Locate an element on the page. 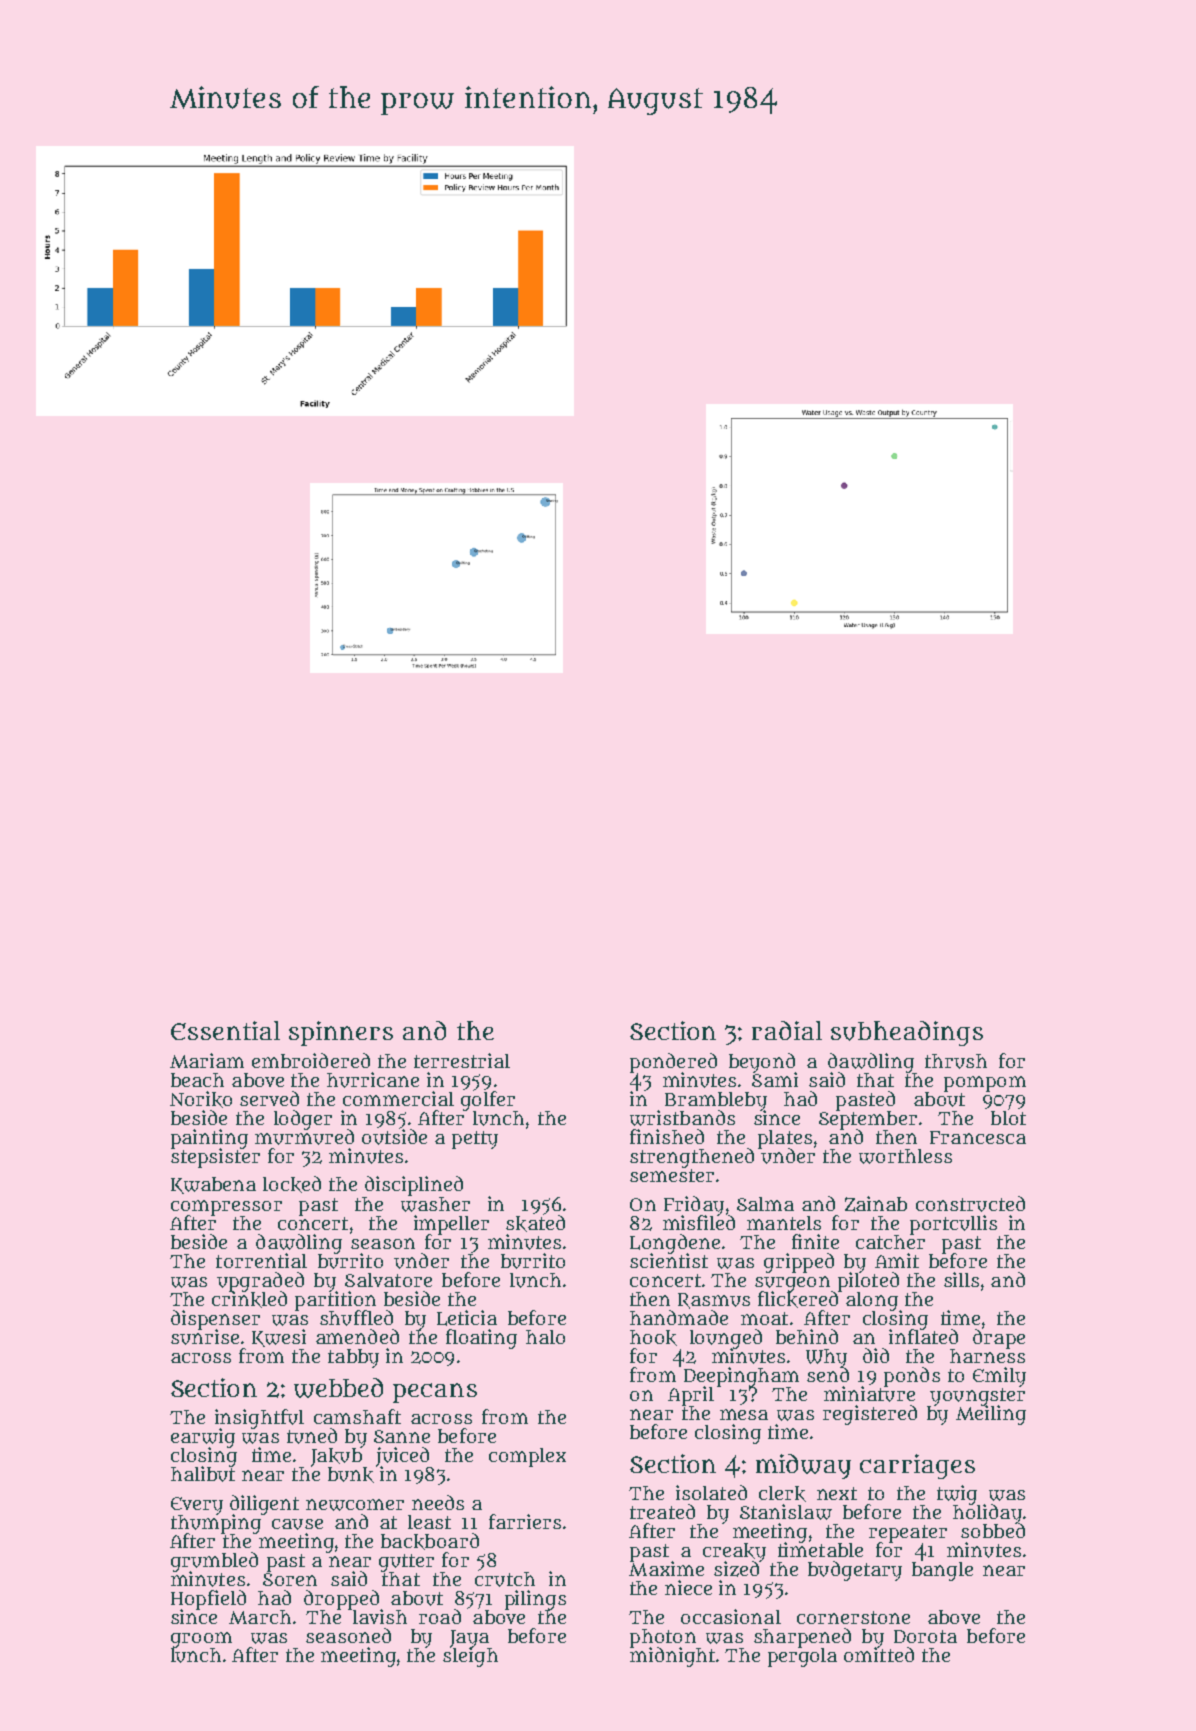  tabby is located at coordinates (353, 1358).
